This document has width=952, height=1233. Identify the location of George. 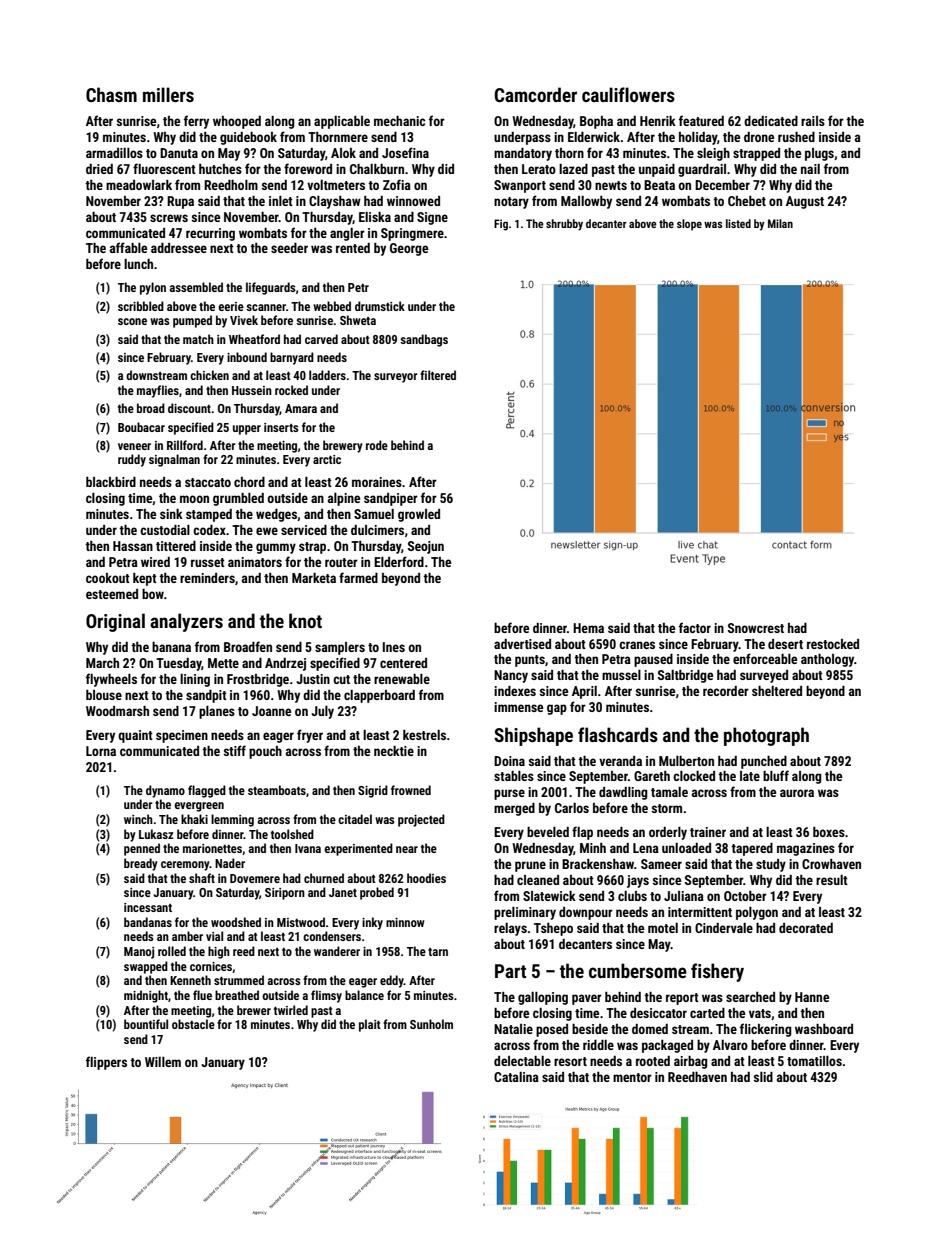
(409, 249).
